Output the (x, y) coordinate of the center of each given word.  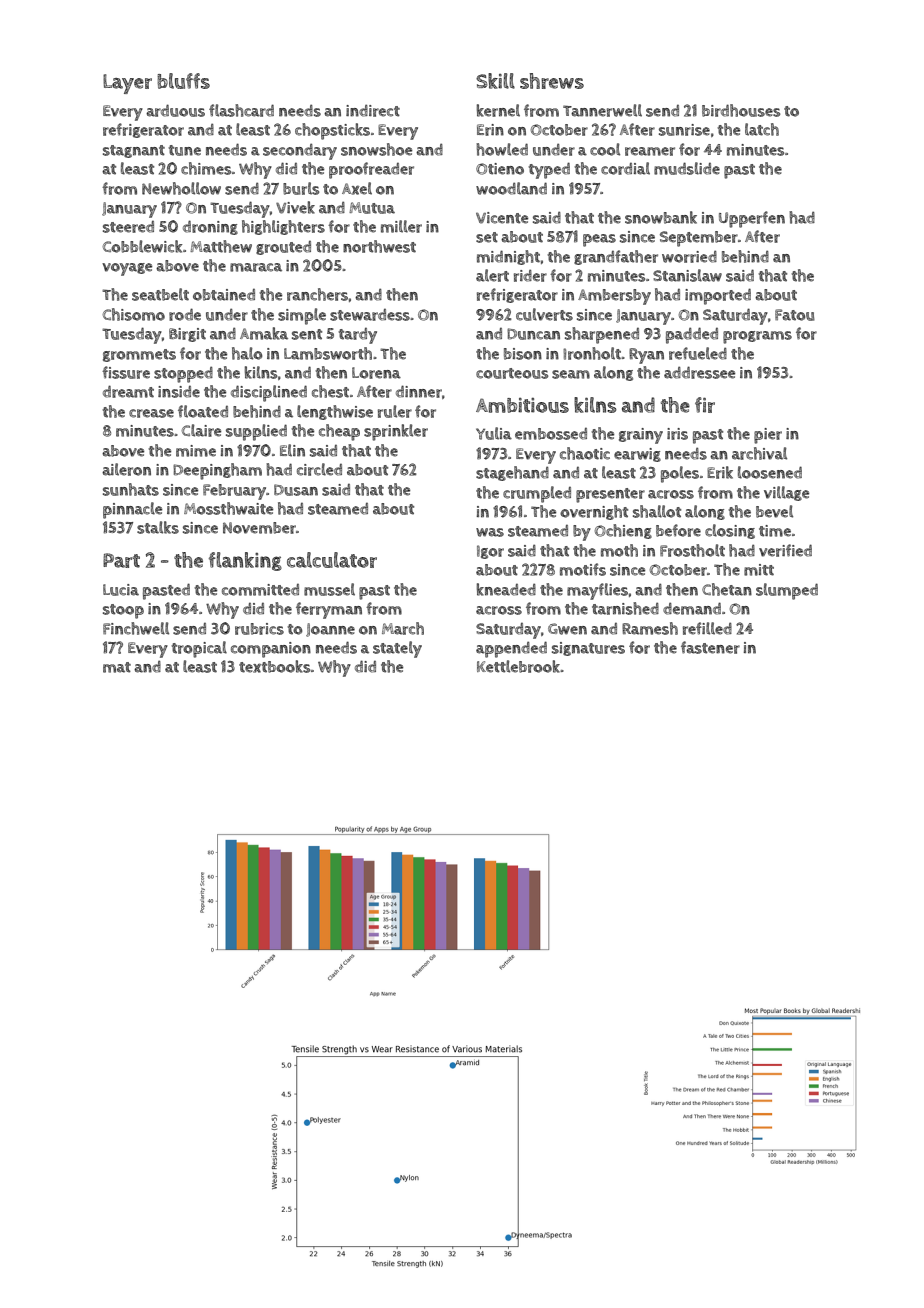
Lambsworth (328, 353)
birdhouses (741, 110)
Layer (127, 84)
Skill (495, 81)
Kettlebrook (518, 666)
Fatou (795, 315)
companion (271, 650)
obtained (224, 295)
